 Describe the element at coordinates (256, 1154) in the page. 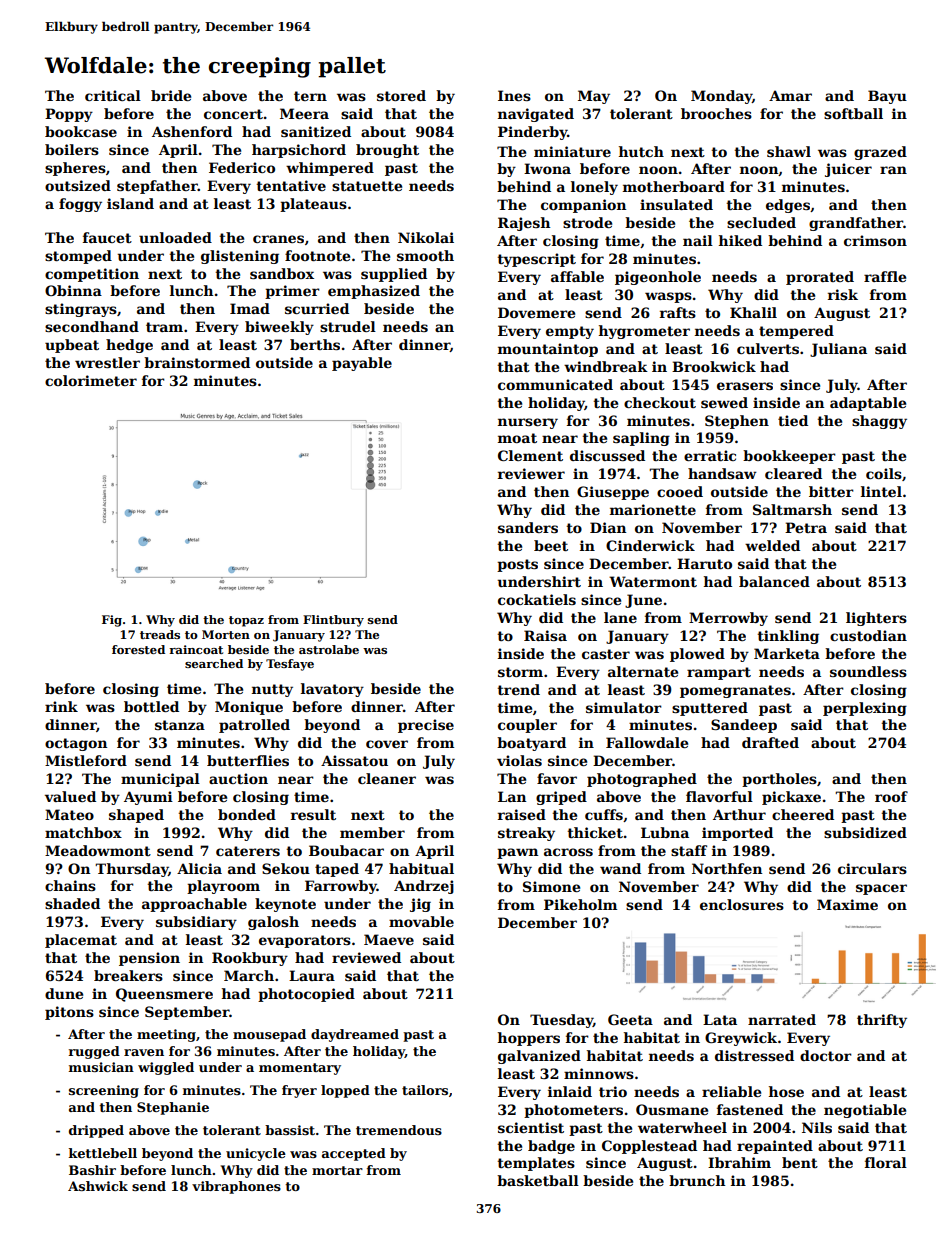

I see `unicycle` at that location.
